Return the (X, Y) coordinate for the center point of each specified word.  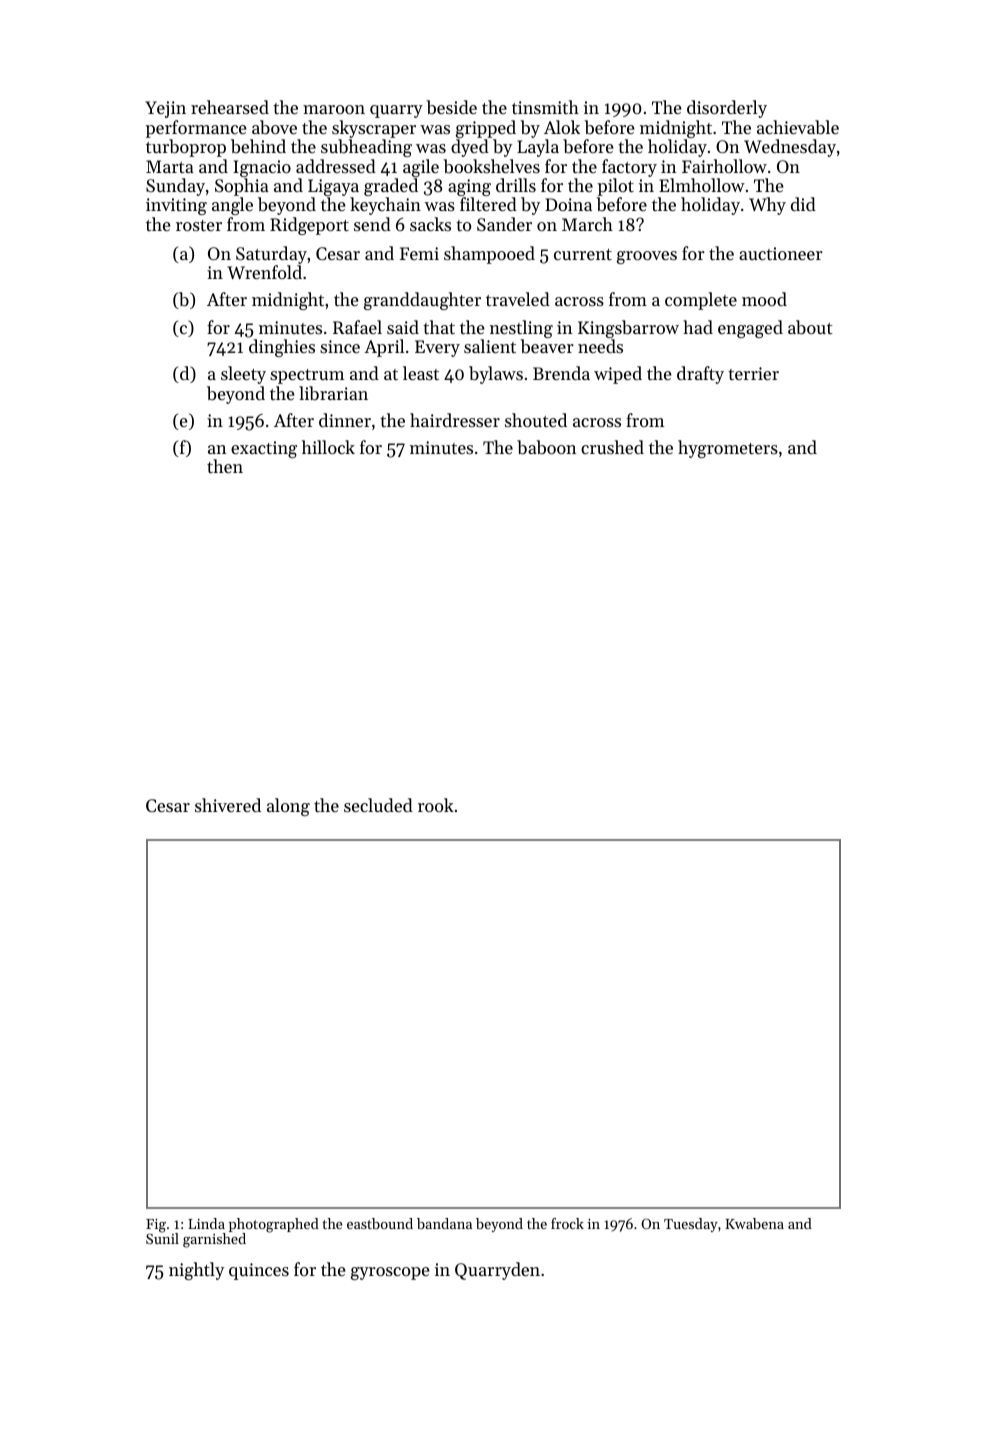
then (225, 466)
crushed (612, 447)
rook (436, 805)
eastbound (380, 1223)
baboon (546, 447)
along (288, 807)
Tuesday (691, 1225)
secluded (378, 805)
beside (451, 107)
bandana (444, 1223)
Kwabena (754, 1223)
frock (567, 1223)
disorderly (727, 109)
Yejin (165, 109)
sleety (243, 375)
